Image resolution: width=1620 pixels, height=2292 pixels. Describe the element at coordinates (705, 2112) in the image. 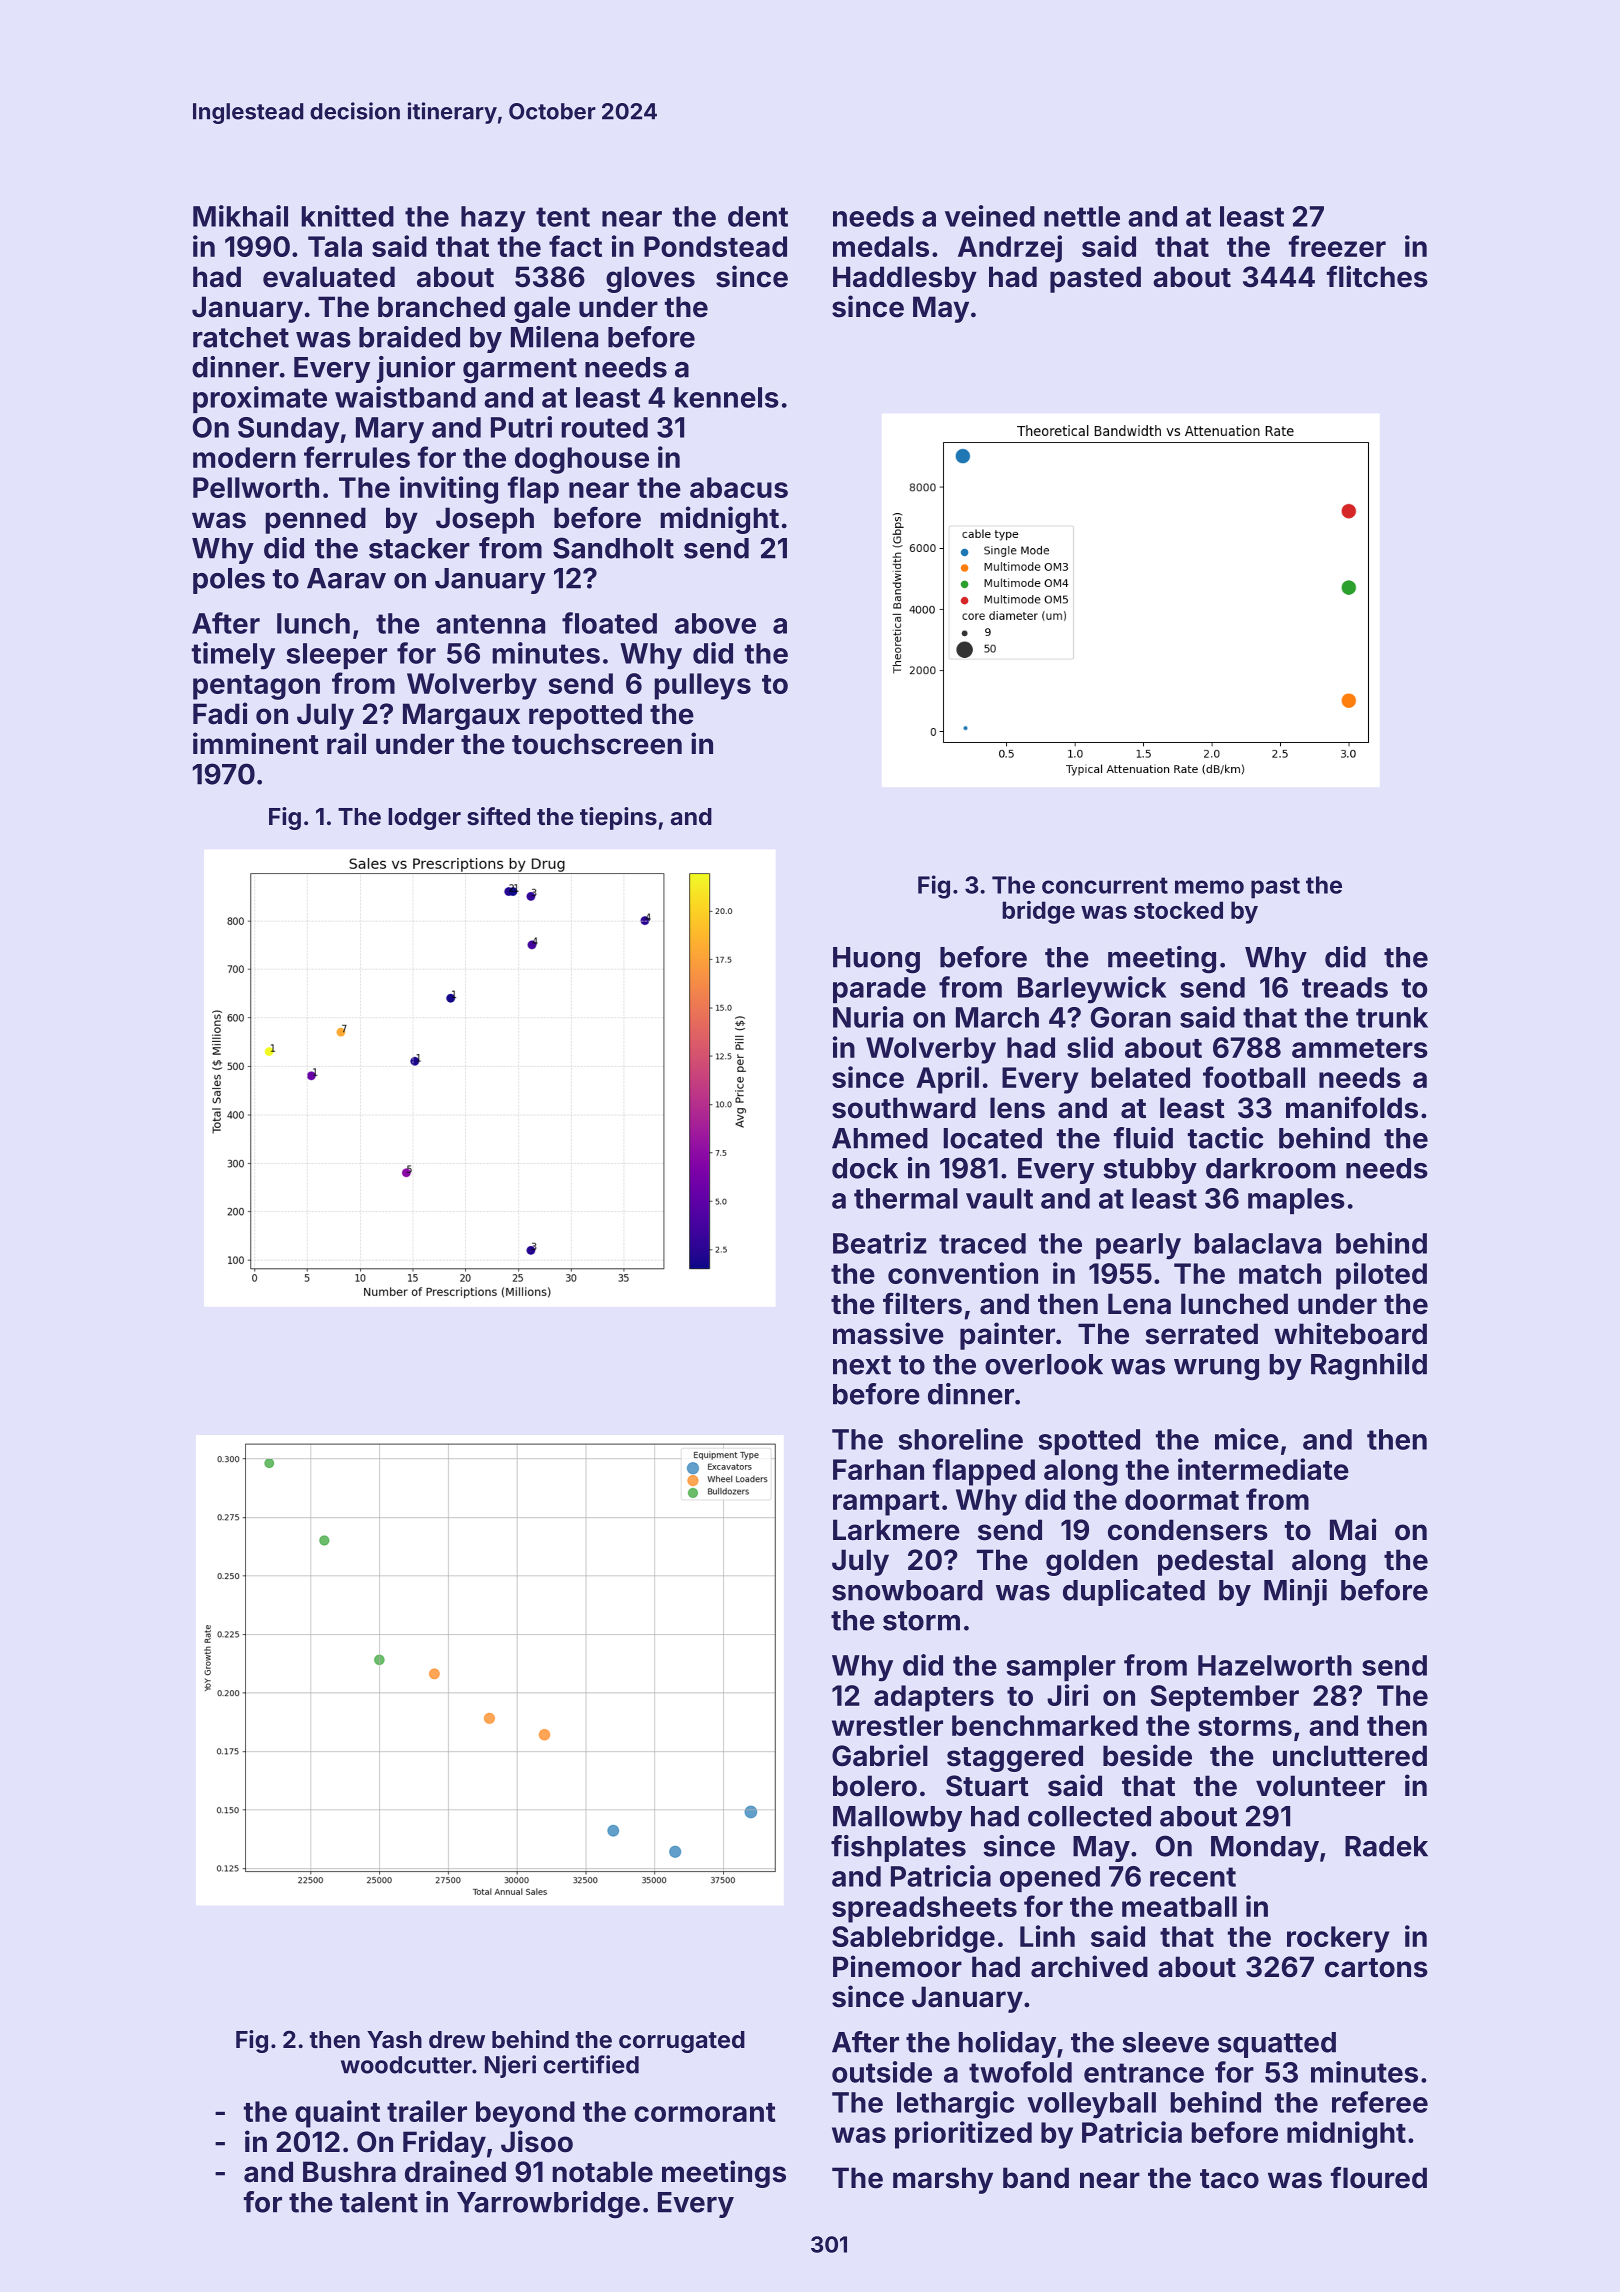

I see `cormorant` at that location.
